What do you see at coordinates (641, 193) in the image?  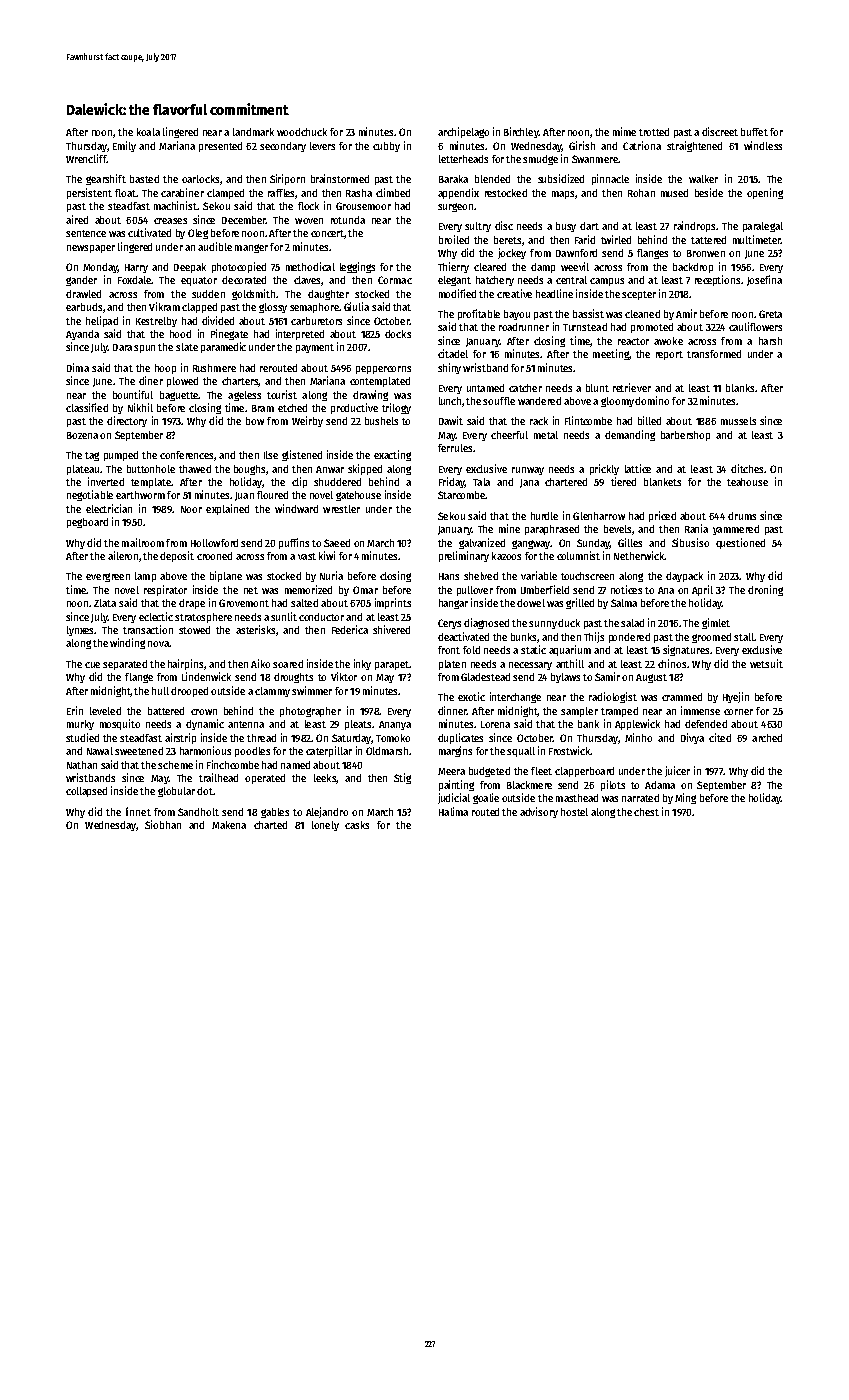 I see `Rohan` at bounding box center [641, 193].
